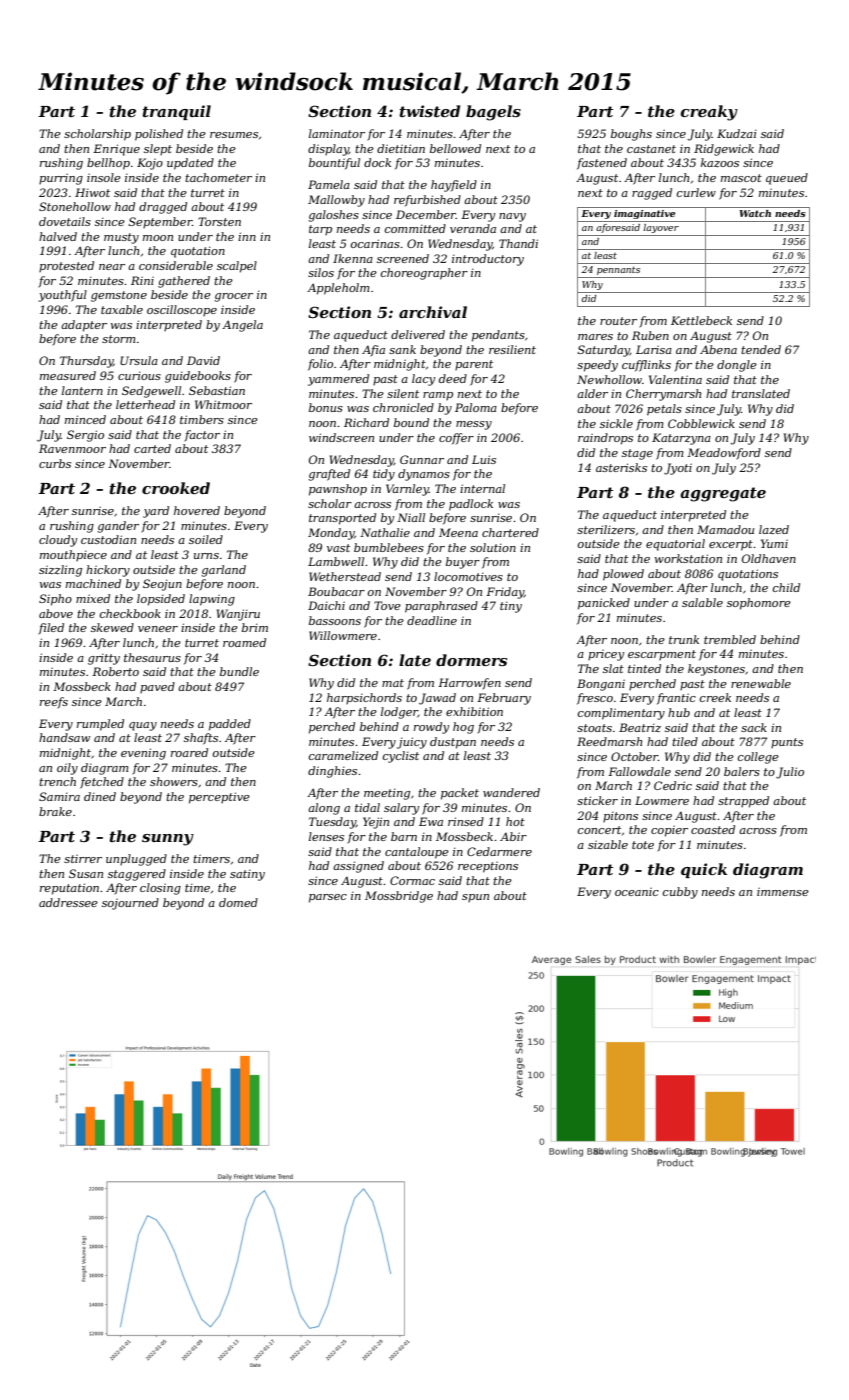 Image resolution: width=849 pixels, height=1400 pixels. Describe the element at coordinates (158, 149) in the screenshot. I see `slept` at that location.
